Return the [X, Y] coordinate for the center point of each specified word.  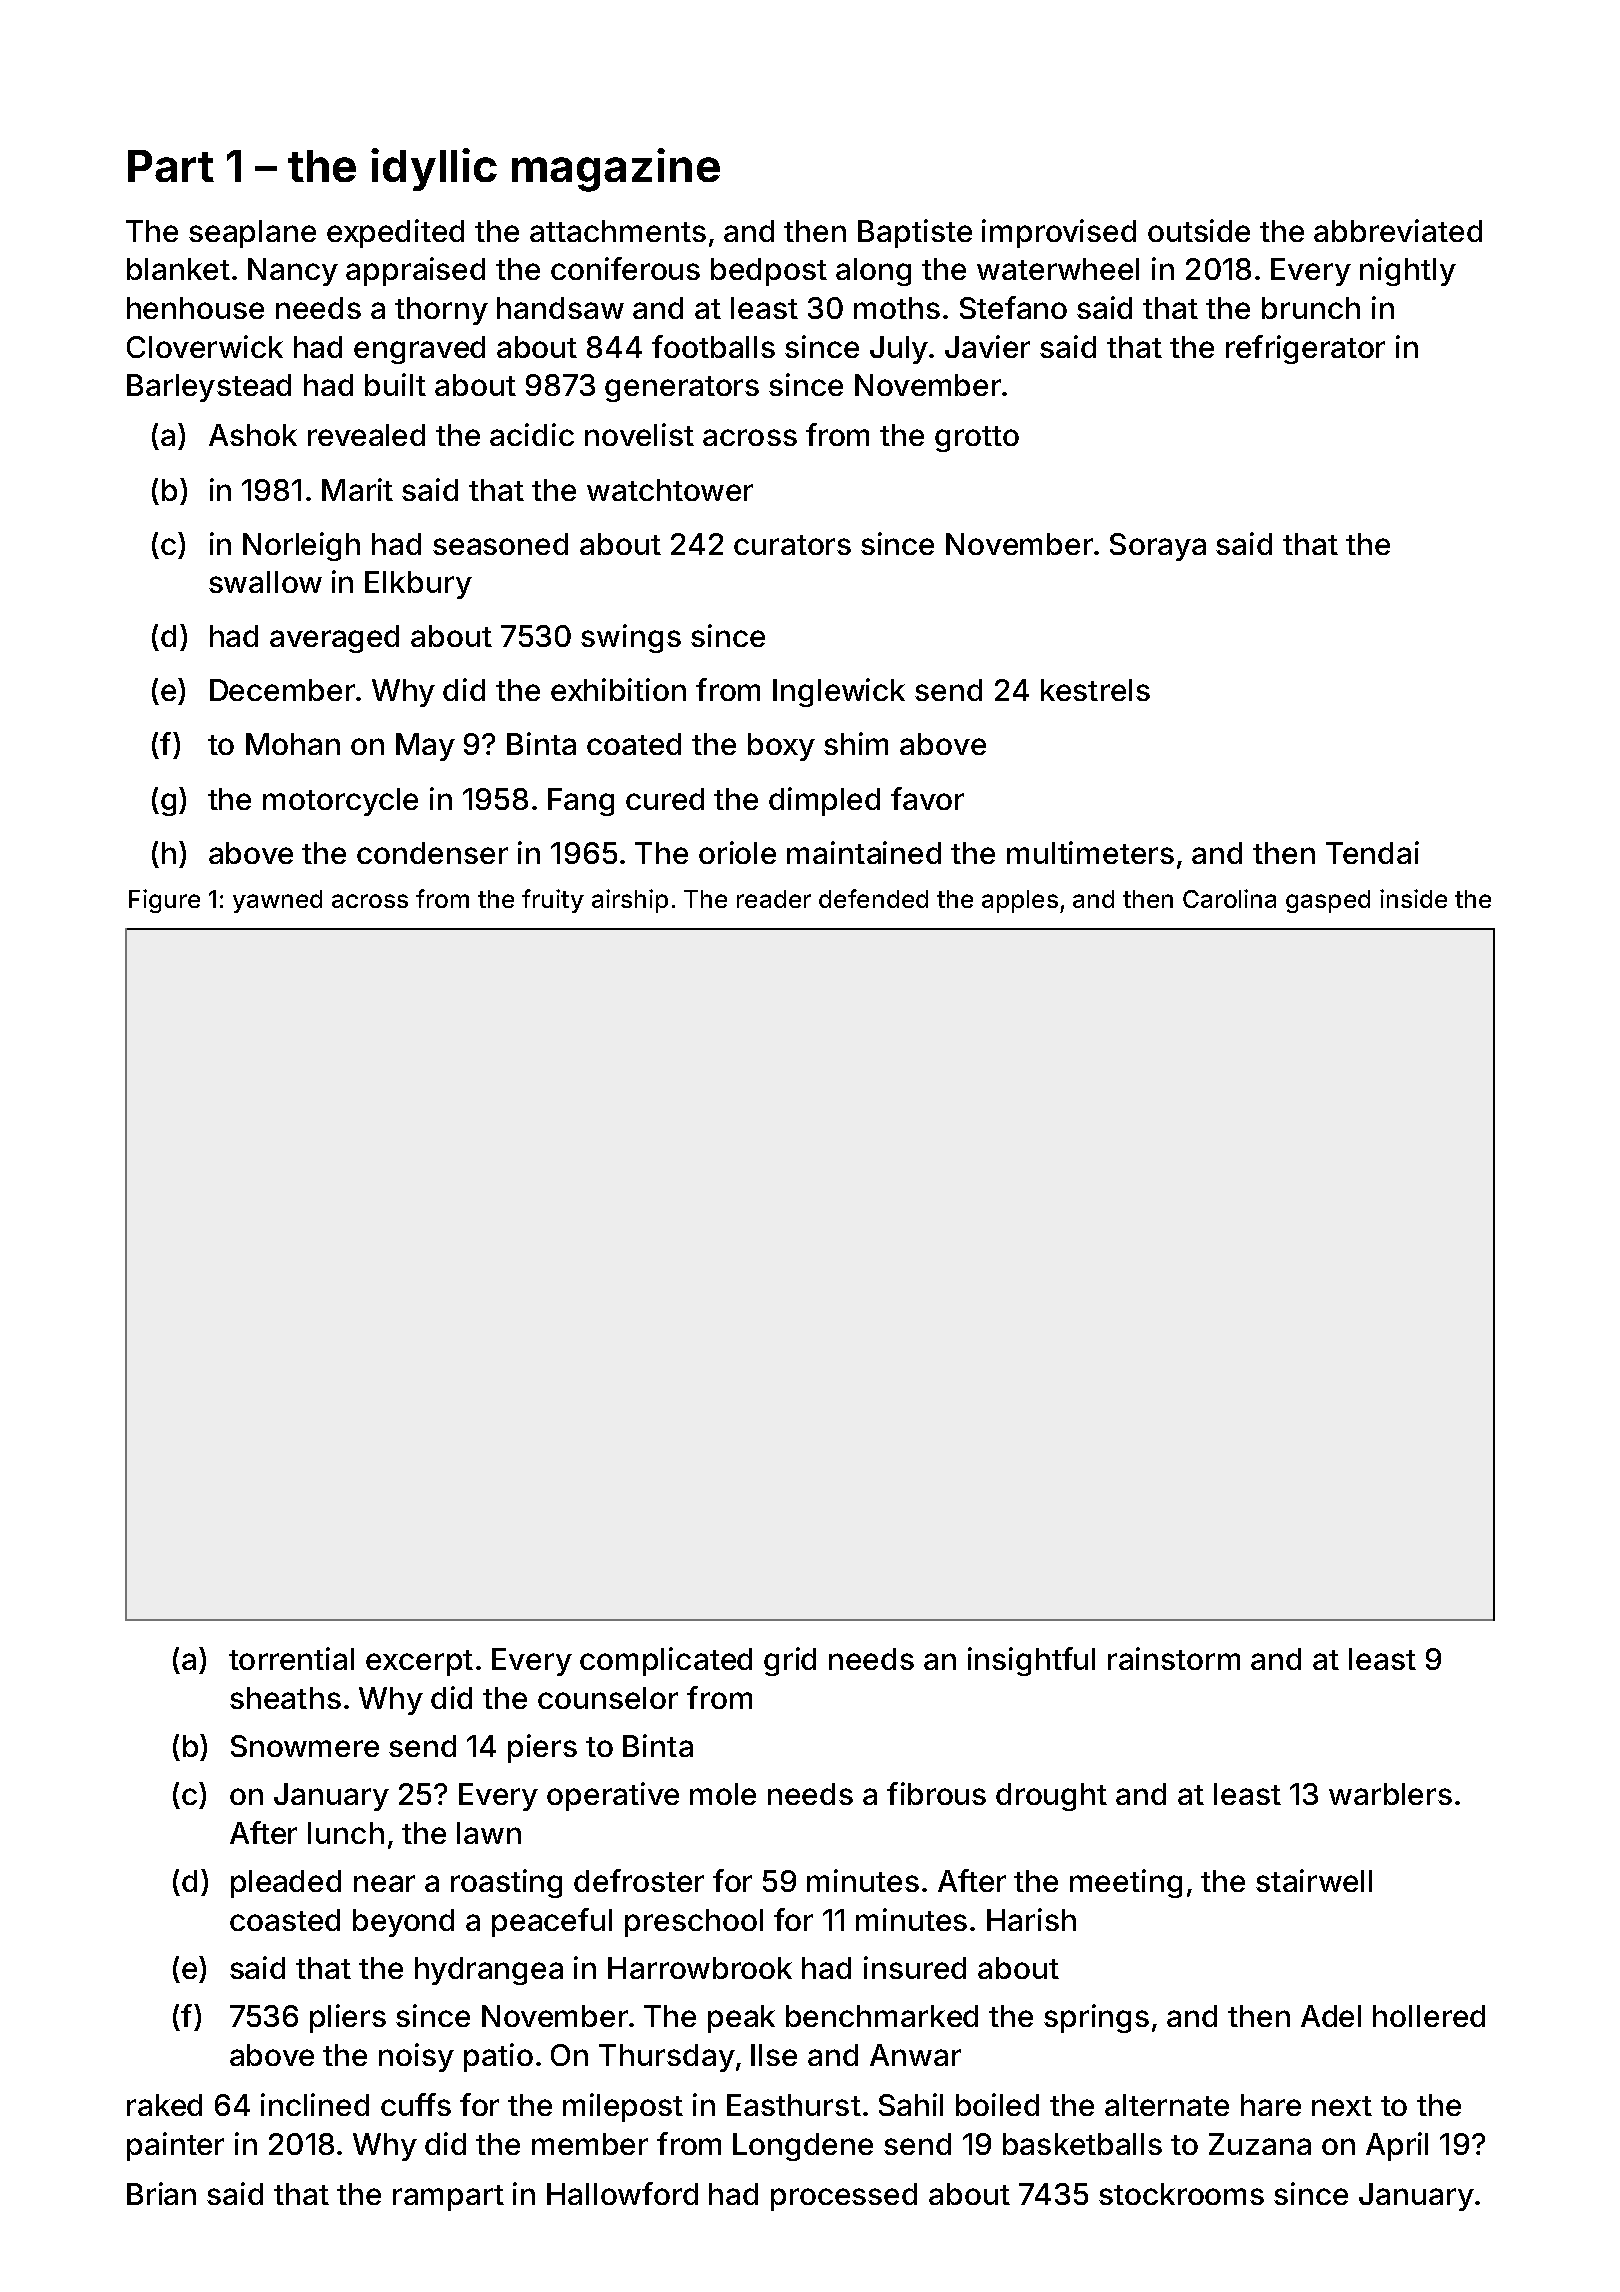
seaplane [252, 234]
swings [631, 638]
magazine [616, 170]
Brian [161, 2193]
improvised [1059, 233]
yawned [277, 901]
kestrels [1095, 690]
